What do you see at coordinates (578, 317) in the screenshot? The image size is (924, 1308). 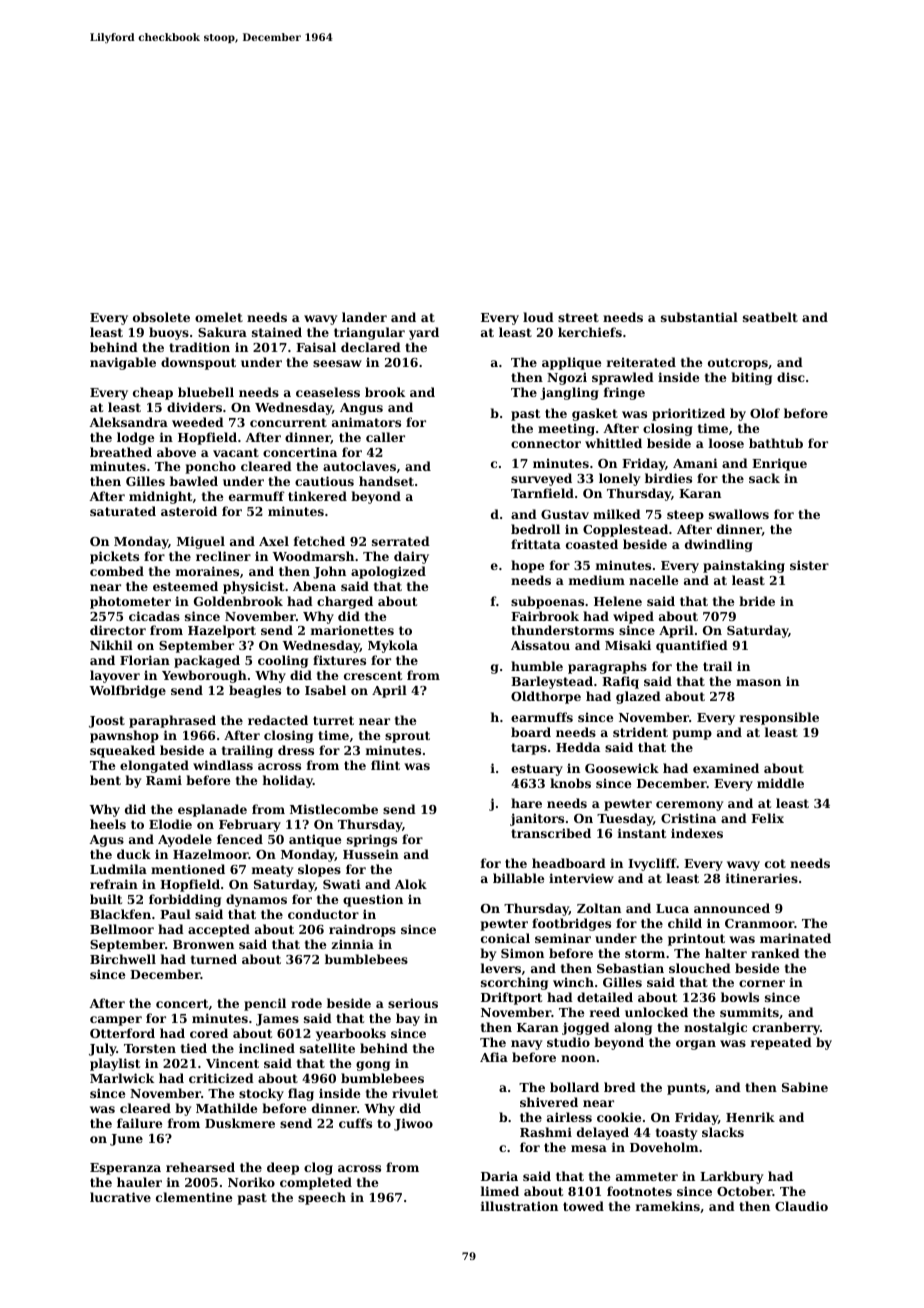 I see `street` at bounding box center [578, 317].
